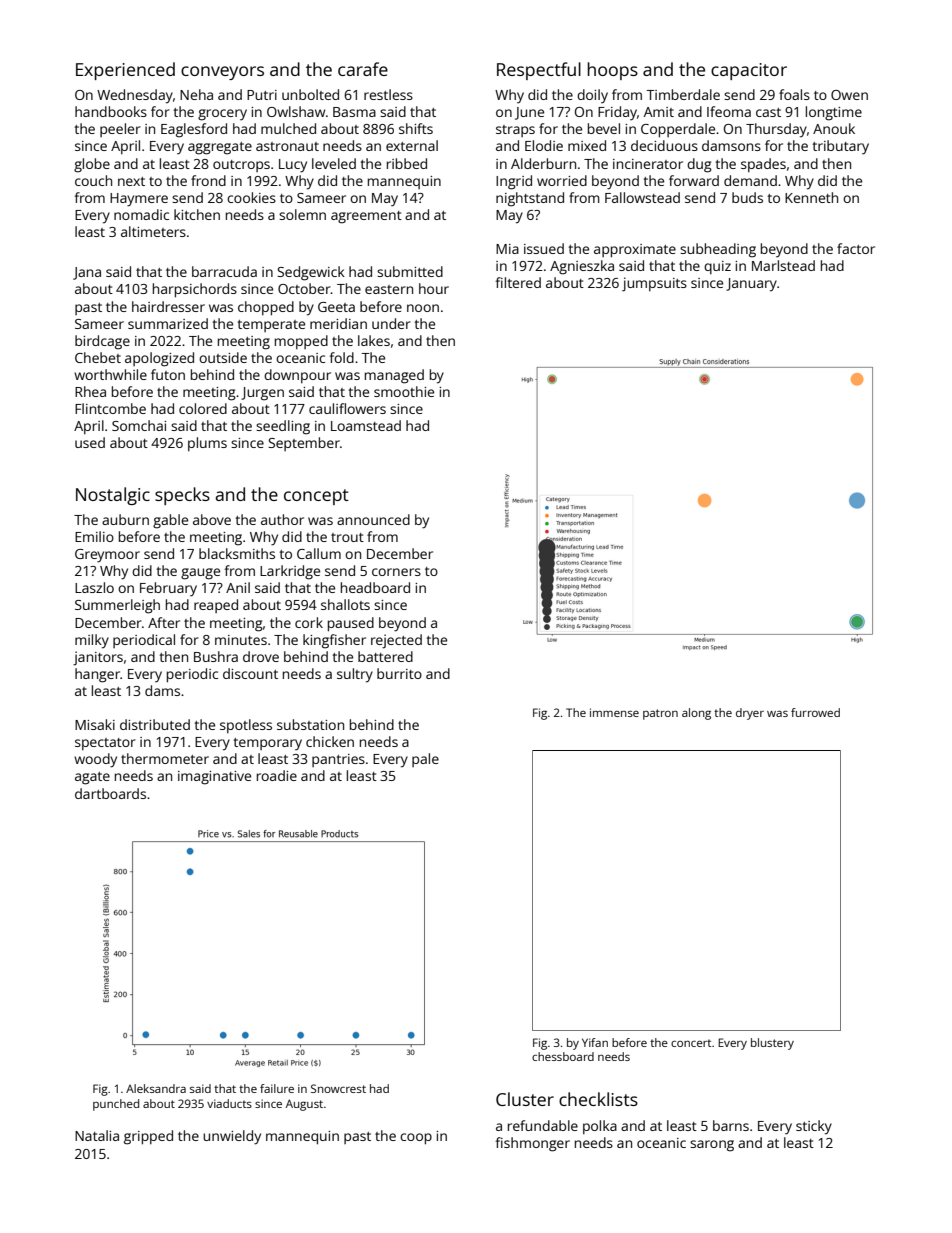 This document has height=1233, width=952. Describe the element at coordinates (396, 572) in the document. I see `corners` at that location.
